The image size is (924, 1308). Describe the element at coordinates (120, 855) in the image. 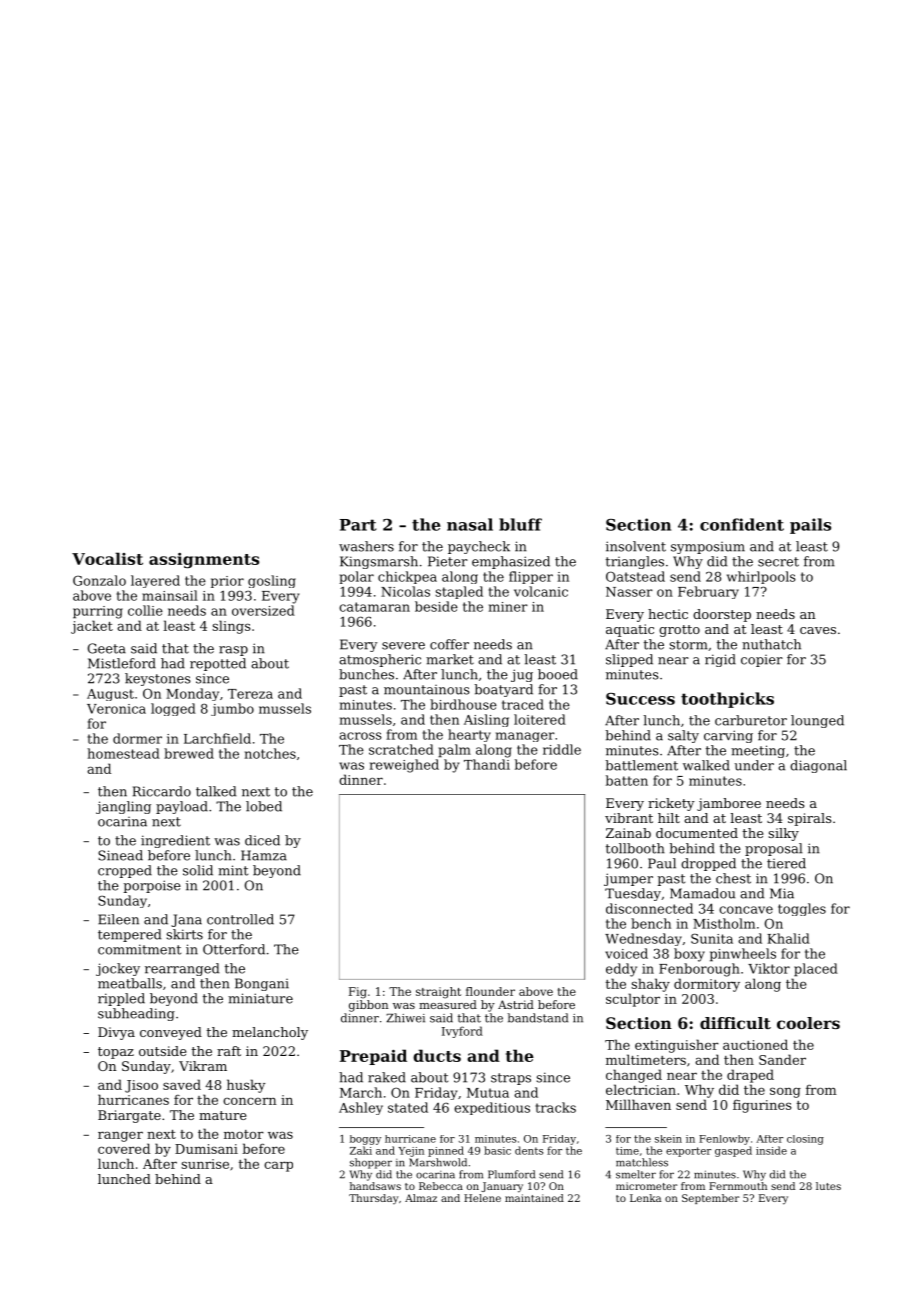

I see `Sinead` at that location.
